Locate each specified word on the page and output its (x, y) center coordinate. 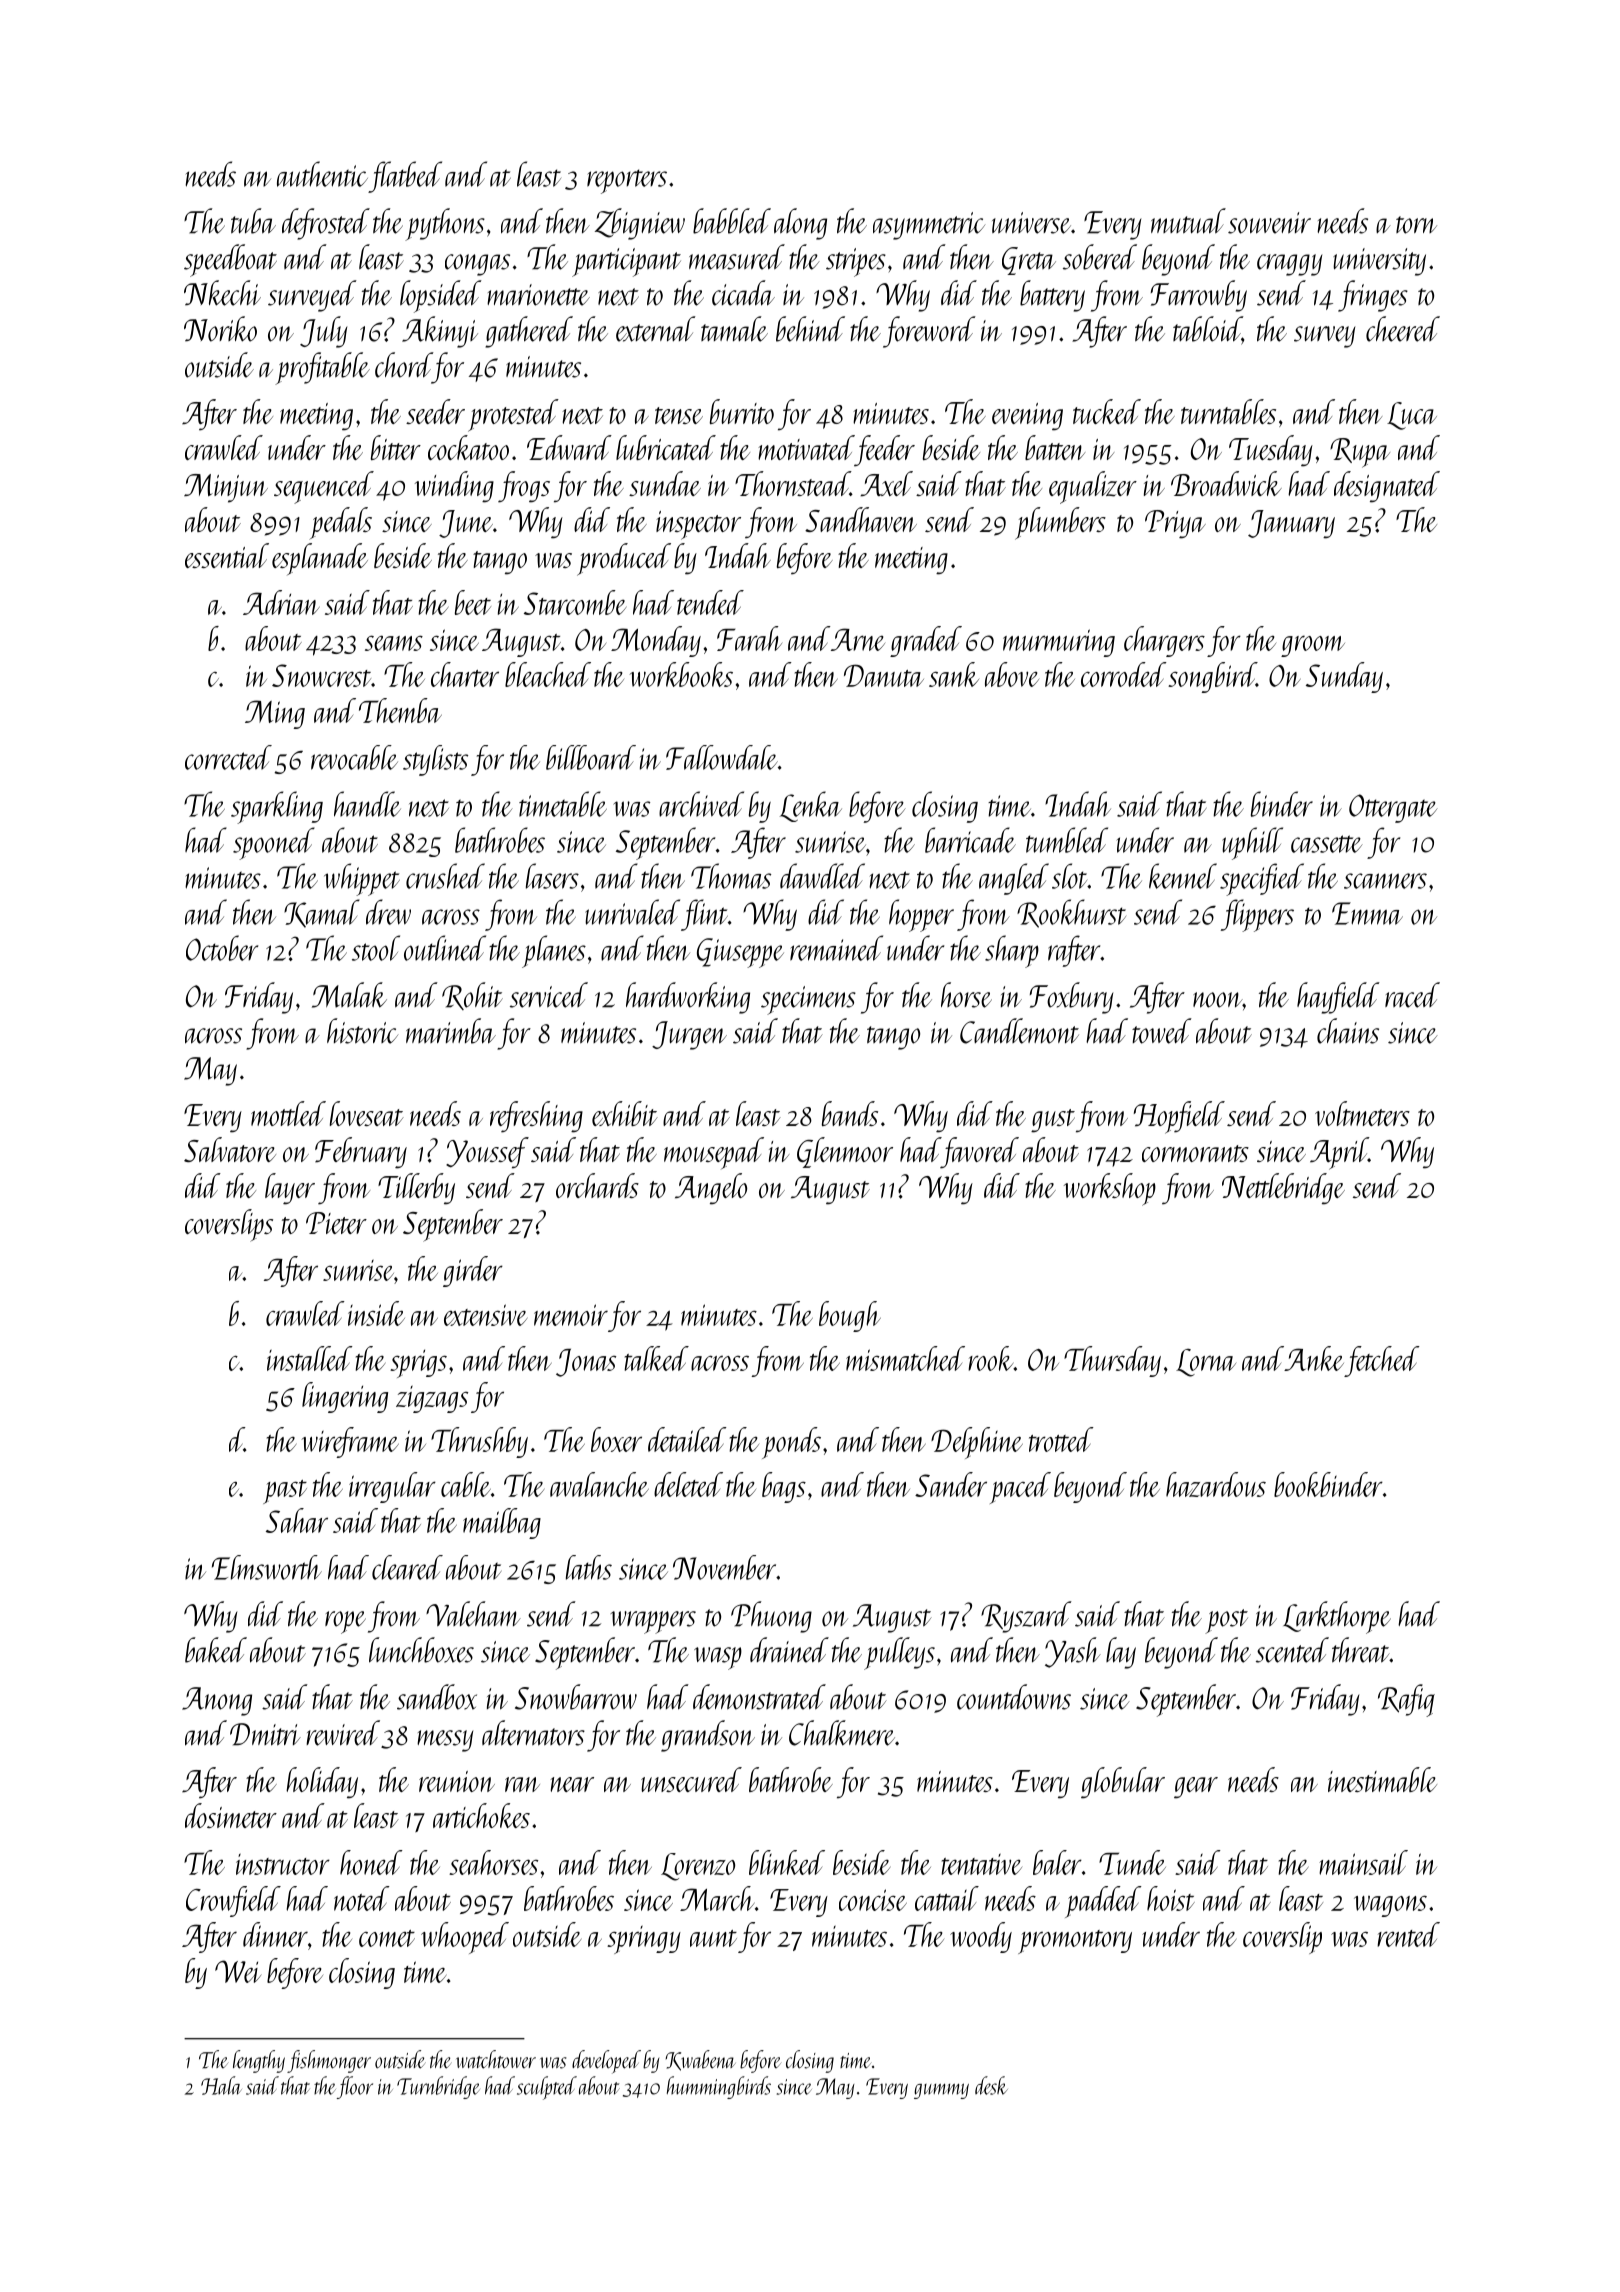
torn (1416, 225)
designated (1387, 487)
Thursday (1112, 1361)
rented (1408, 1934)
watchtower (496, 2059)
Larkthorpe (1337, 1617)
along (800, 224)
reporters (627, 181)
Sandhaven (861, 519)
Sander (951, 1484)
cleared (407, 1567)
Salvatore (230, 1149)
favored (980, 1153)
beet (473, 602)
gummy (941, 2091)
